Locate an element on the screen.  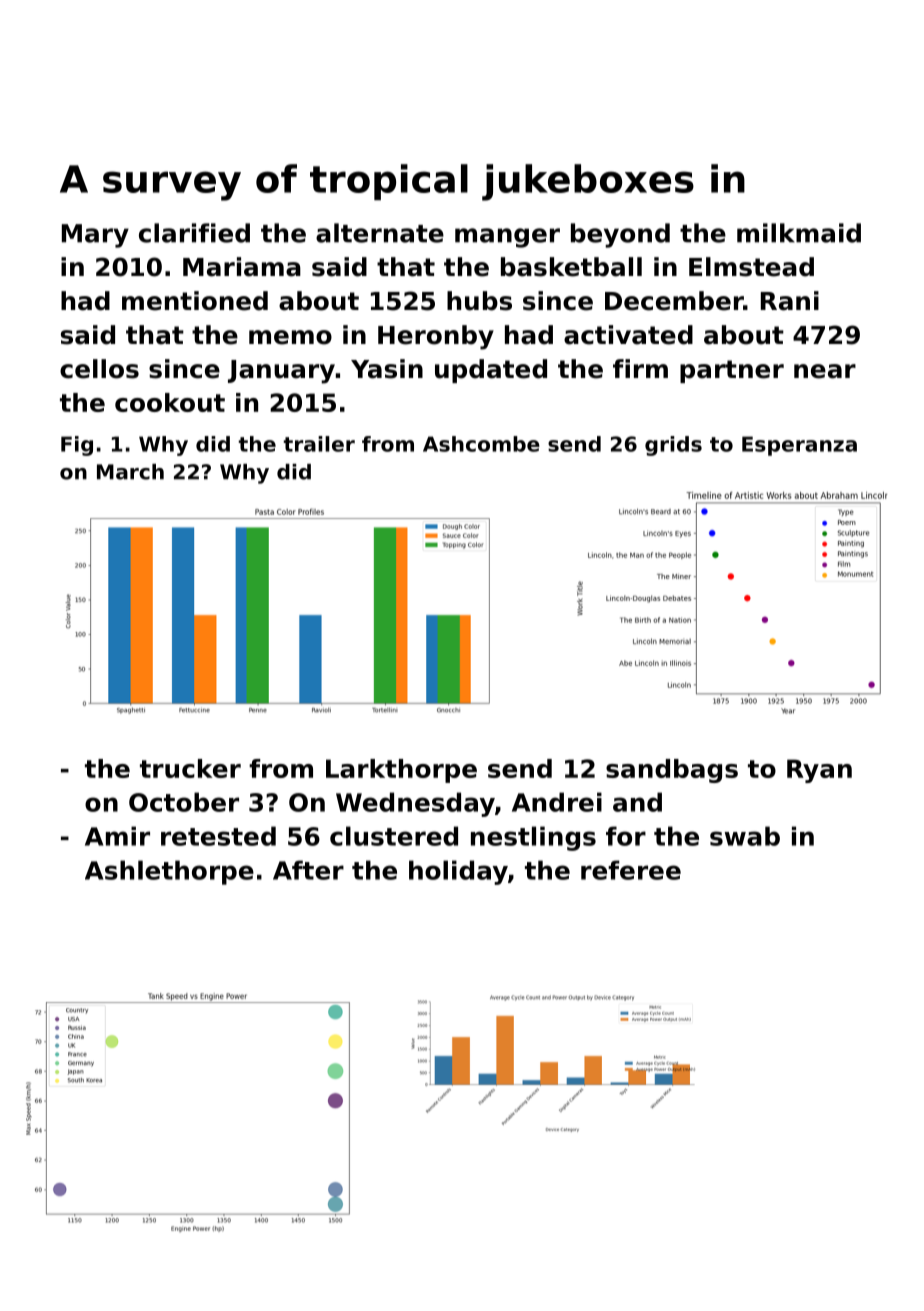
cookout is located at coordinates (170, 402).
